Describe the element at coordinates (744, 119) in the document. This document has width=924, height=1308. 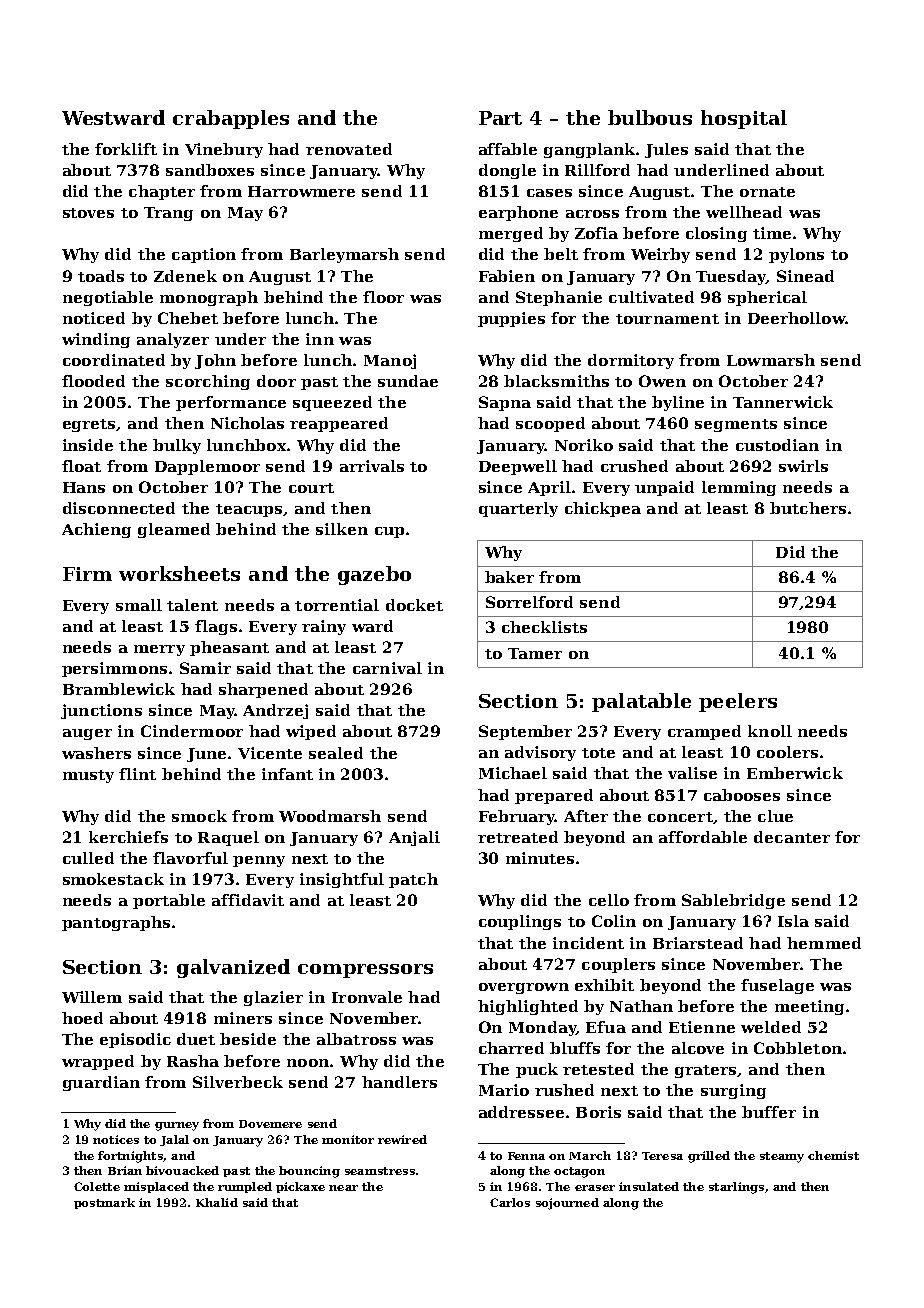
I see `hospital` at that location.
